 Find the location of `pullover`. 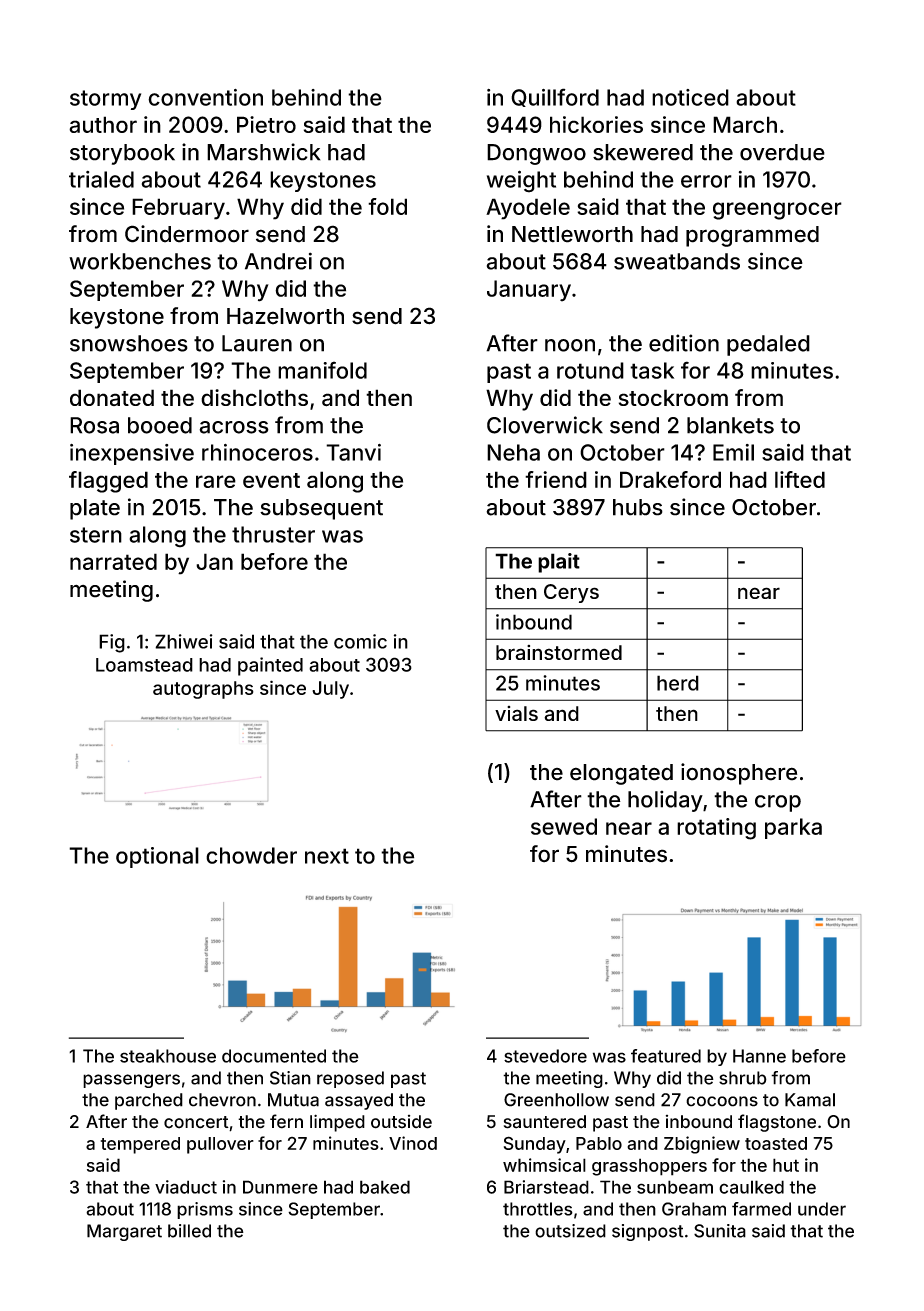

pullover is located at coordinates (220, 1145).
